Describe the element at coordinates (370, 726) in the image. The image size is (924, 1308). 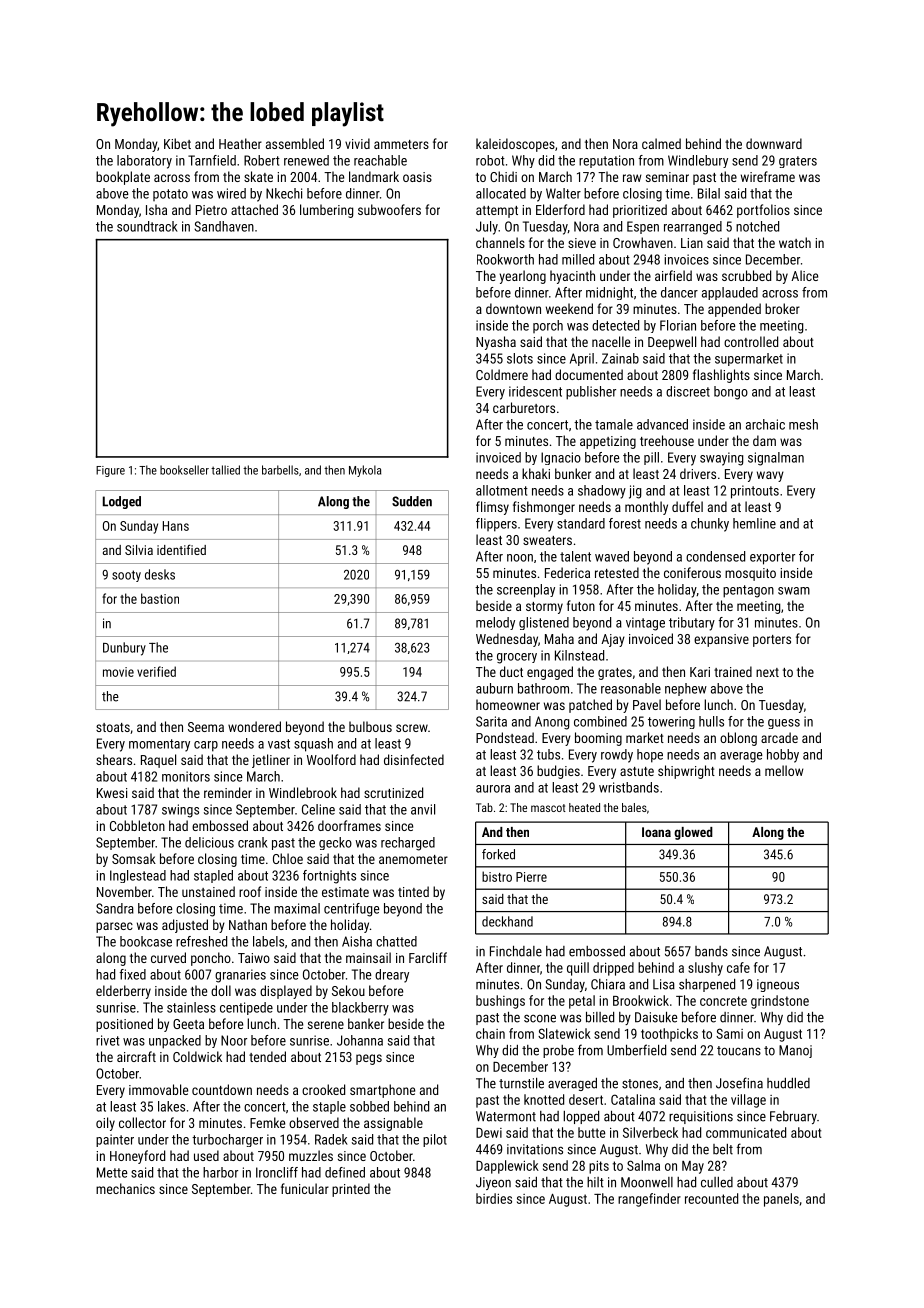
I see `bulbous` at that location.
